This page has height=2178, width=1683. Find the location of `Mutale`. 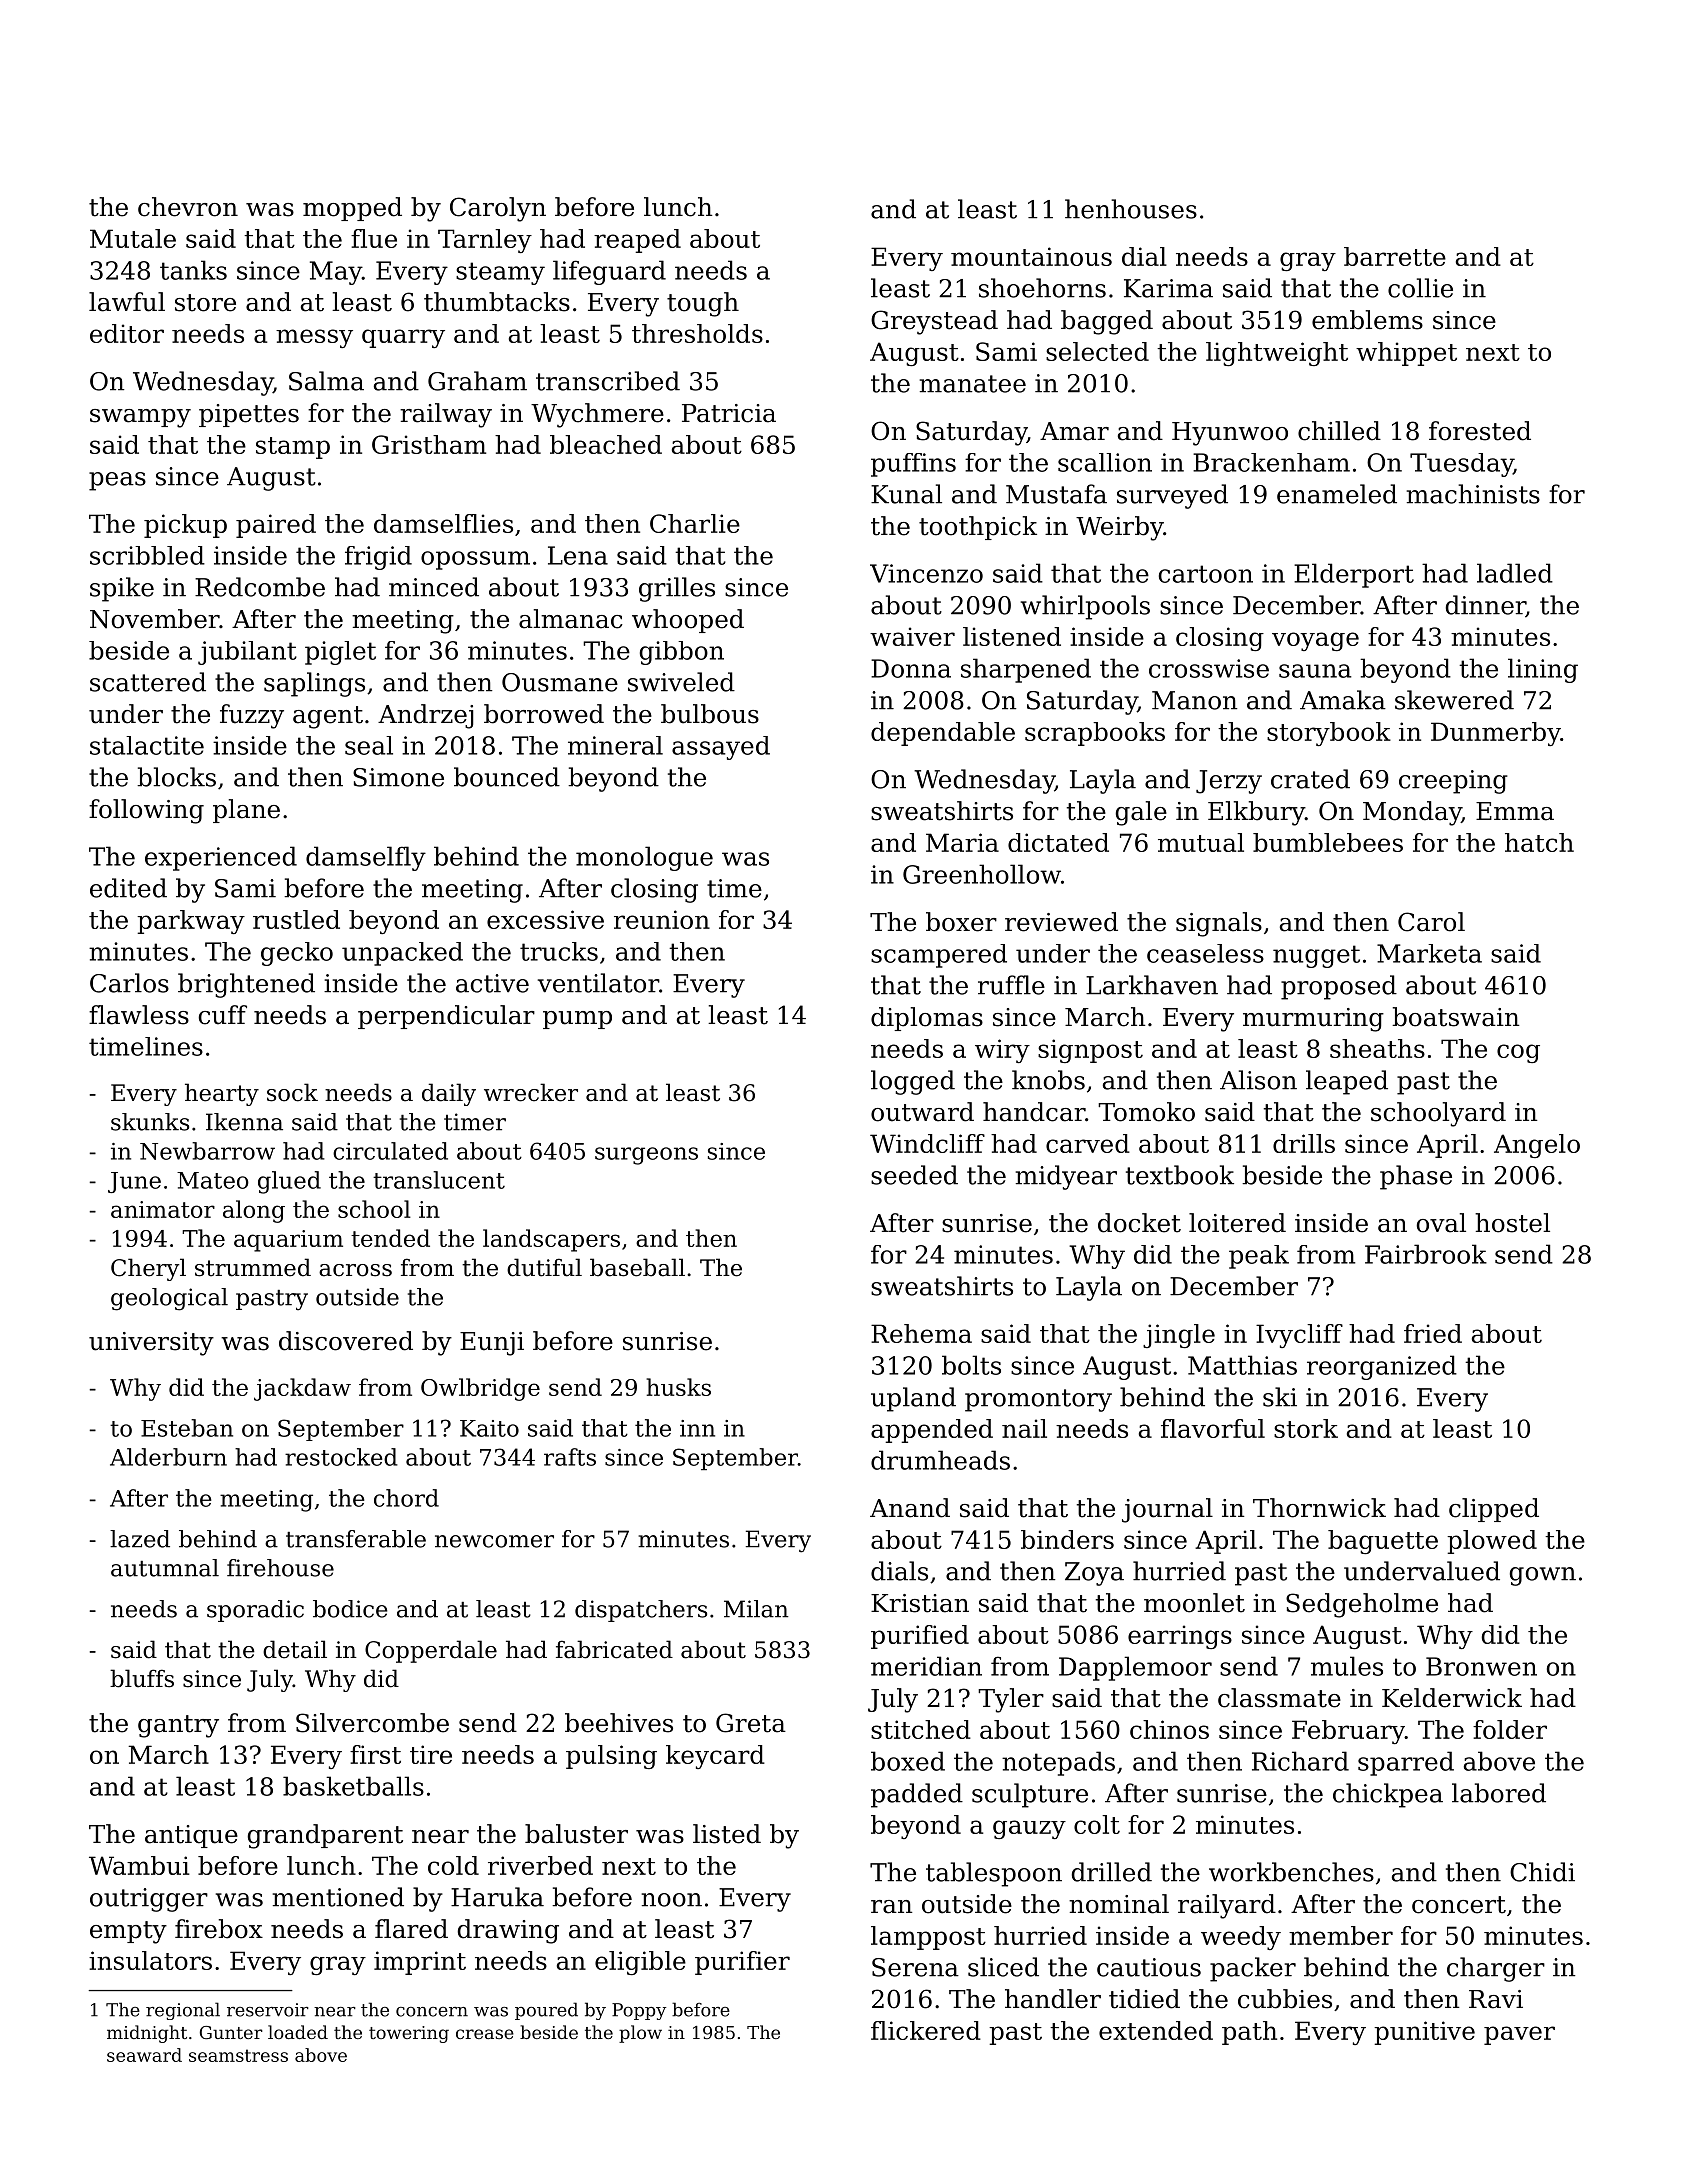

Mutale is located at coordinates (133, 238).
